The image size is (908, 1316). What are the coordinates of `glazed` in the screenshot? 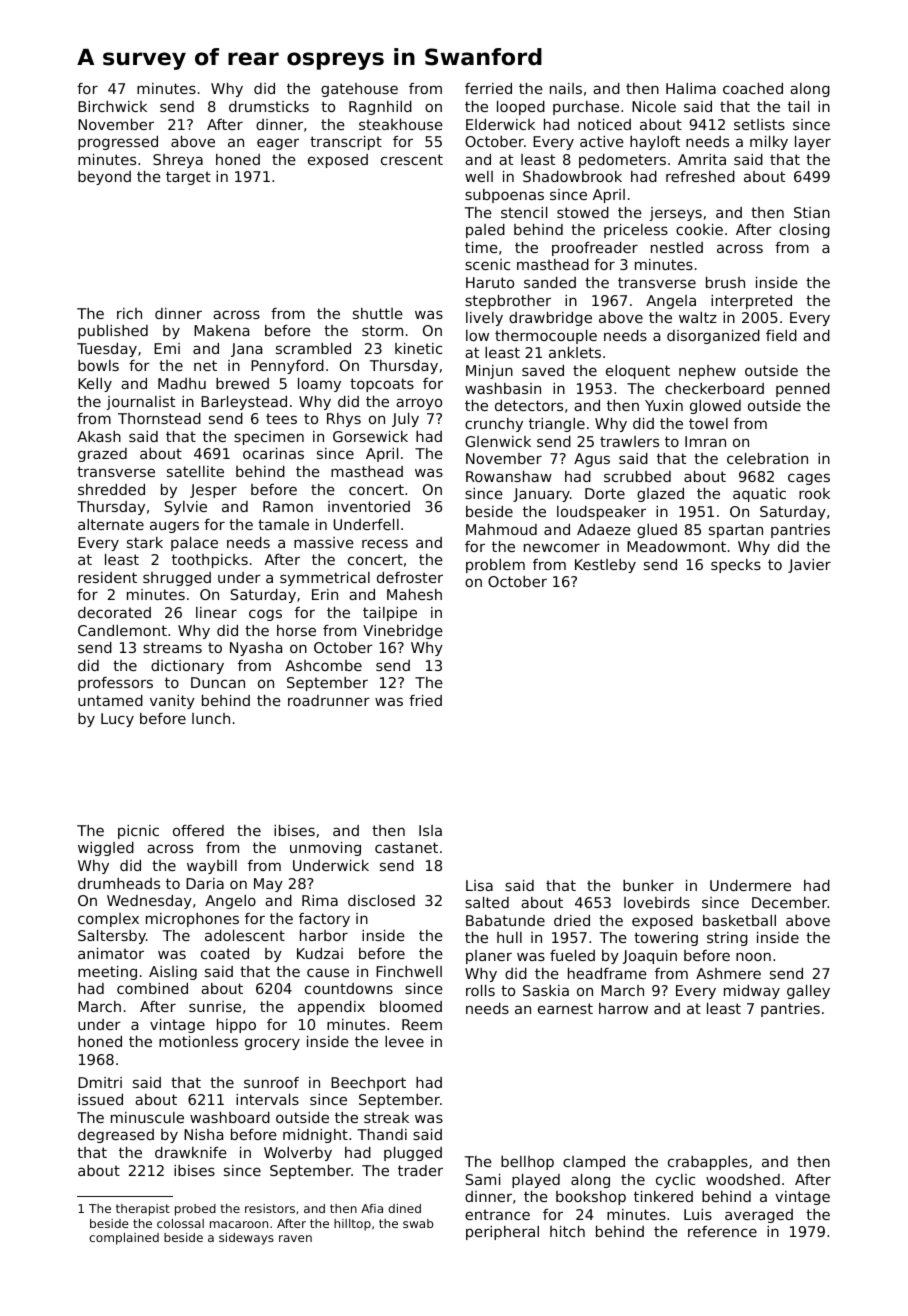 It's located at (660, 495).
